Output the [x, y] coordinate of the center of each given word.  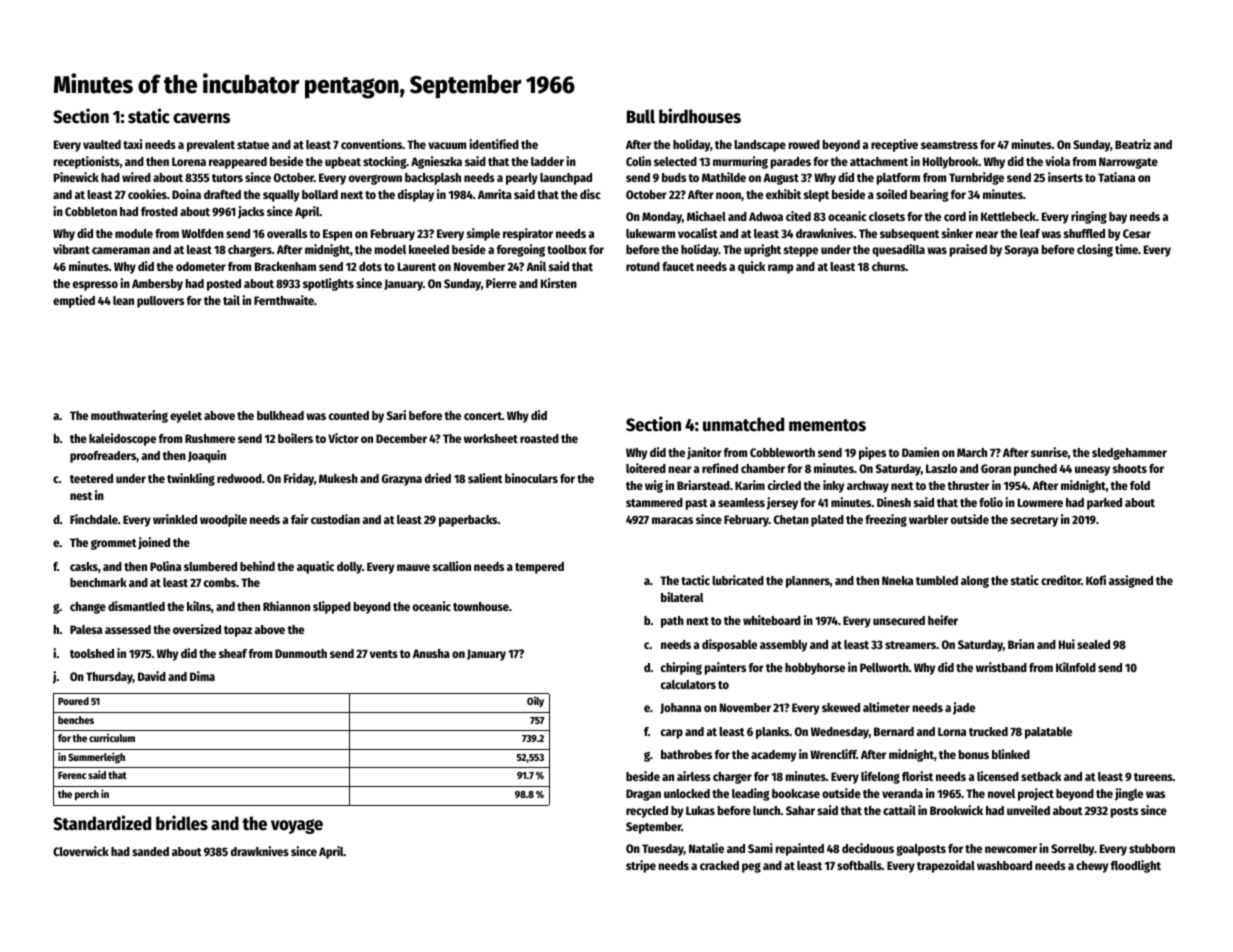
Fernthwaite [284, 300]
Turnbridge [976, 178]
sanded [150, 851]
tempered [539, 568]
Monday [662, 218]
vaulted [102, 144]
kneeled [429, 249]
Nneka [897, 580]
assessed [128, 629]
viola [1057, 161]
